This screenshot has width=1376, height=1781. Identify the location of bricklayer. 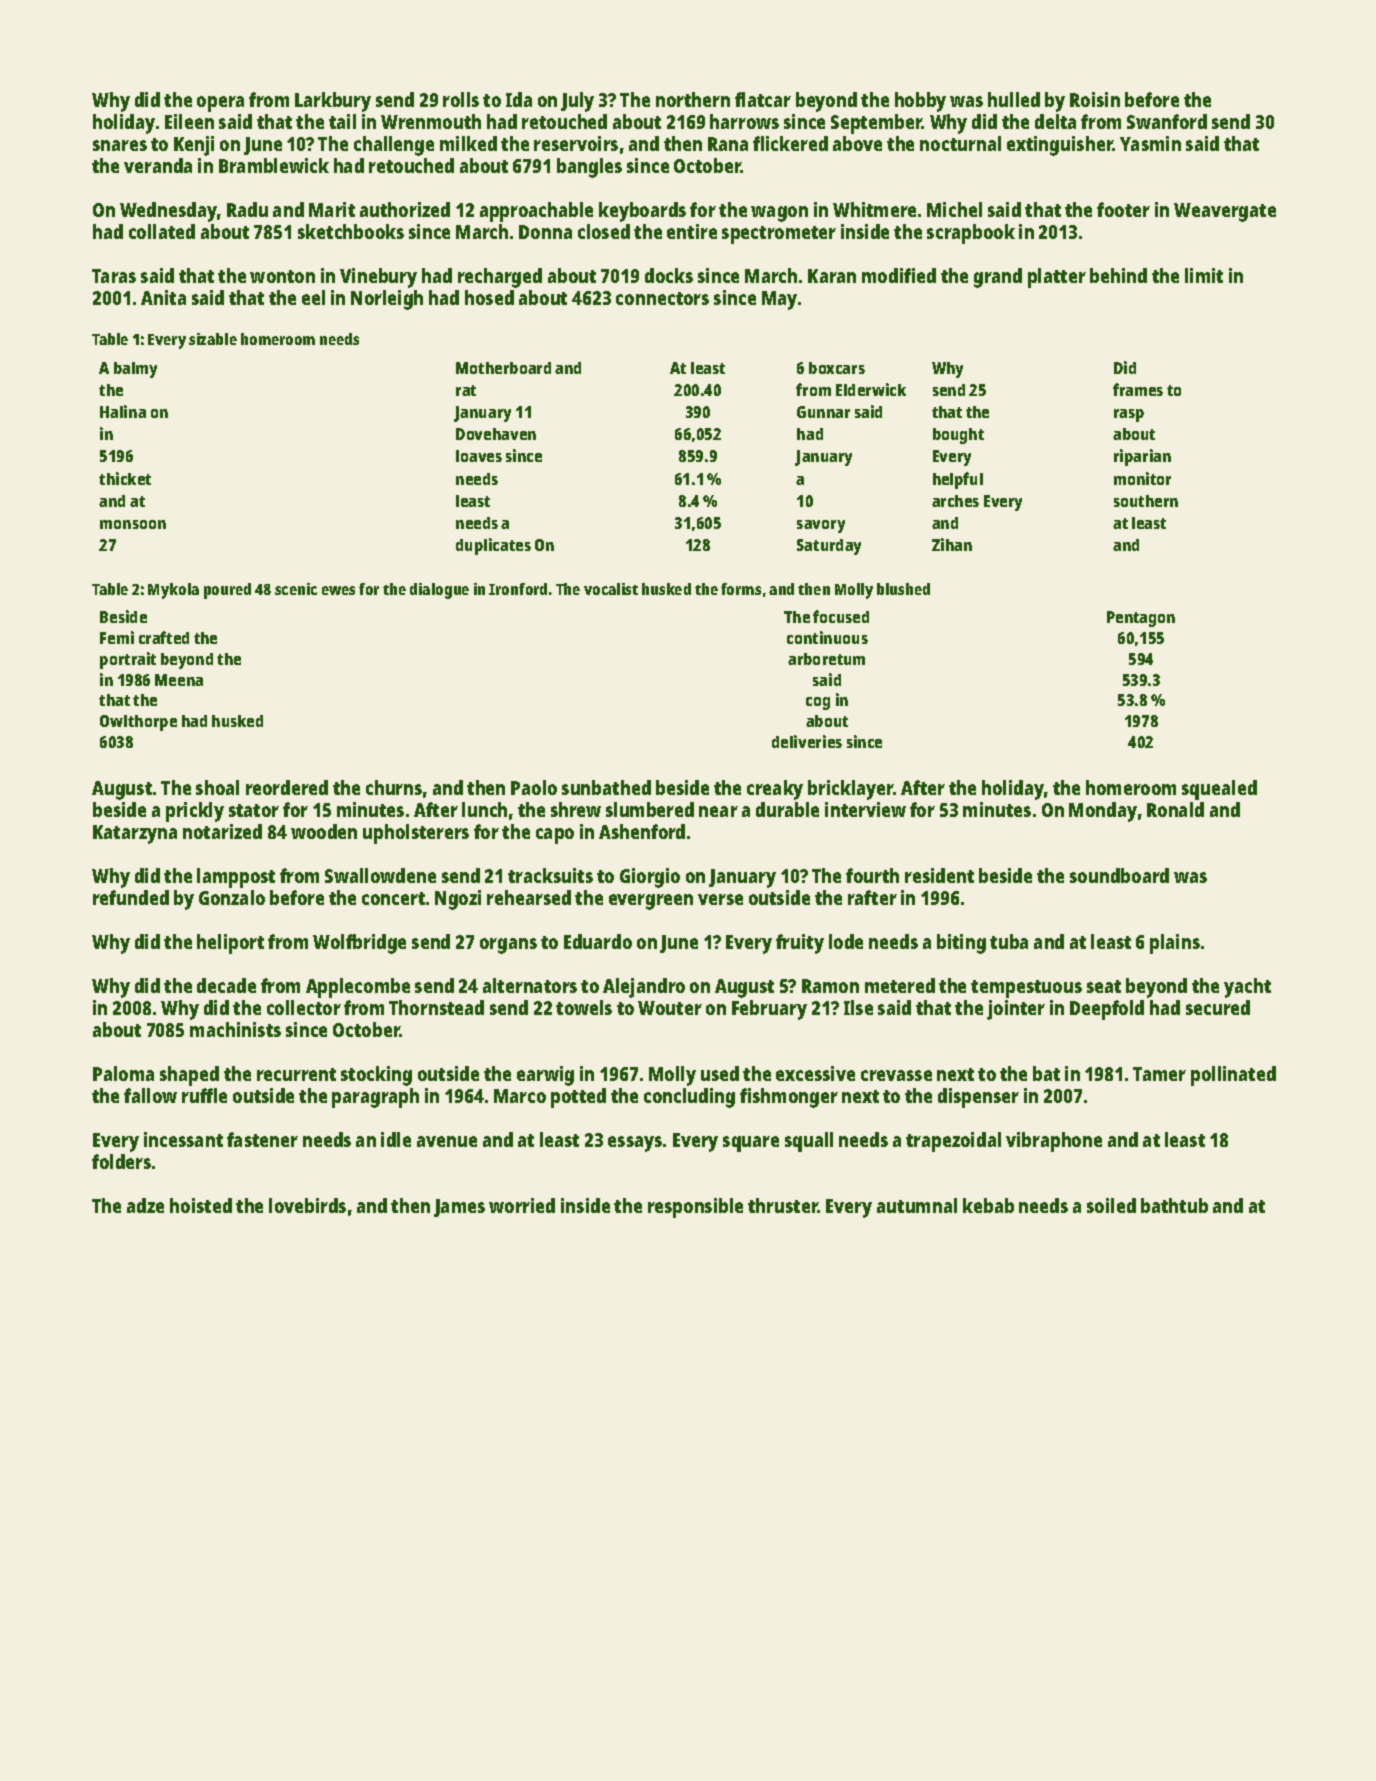
(851, 790).
